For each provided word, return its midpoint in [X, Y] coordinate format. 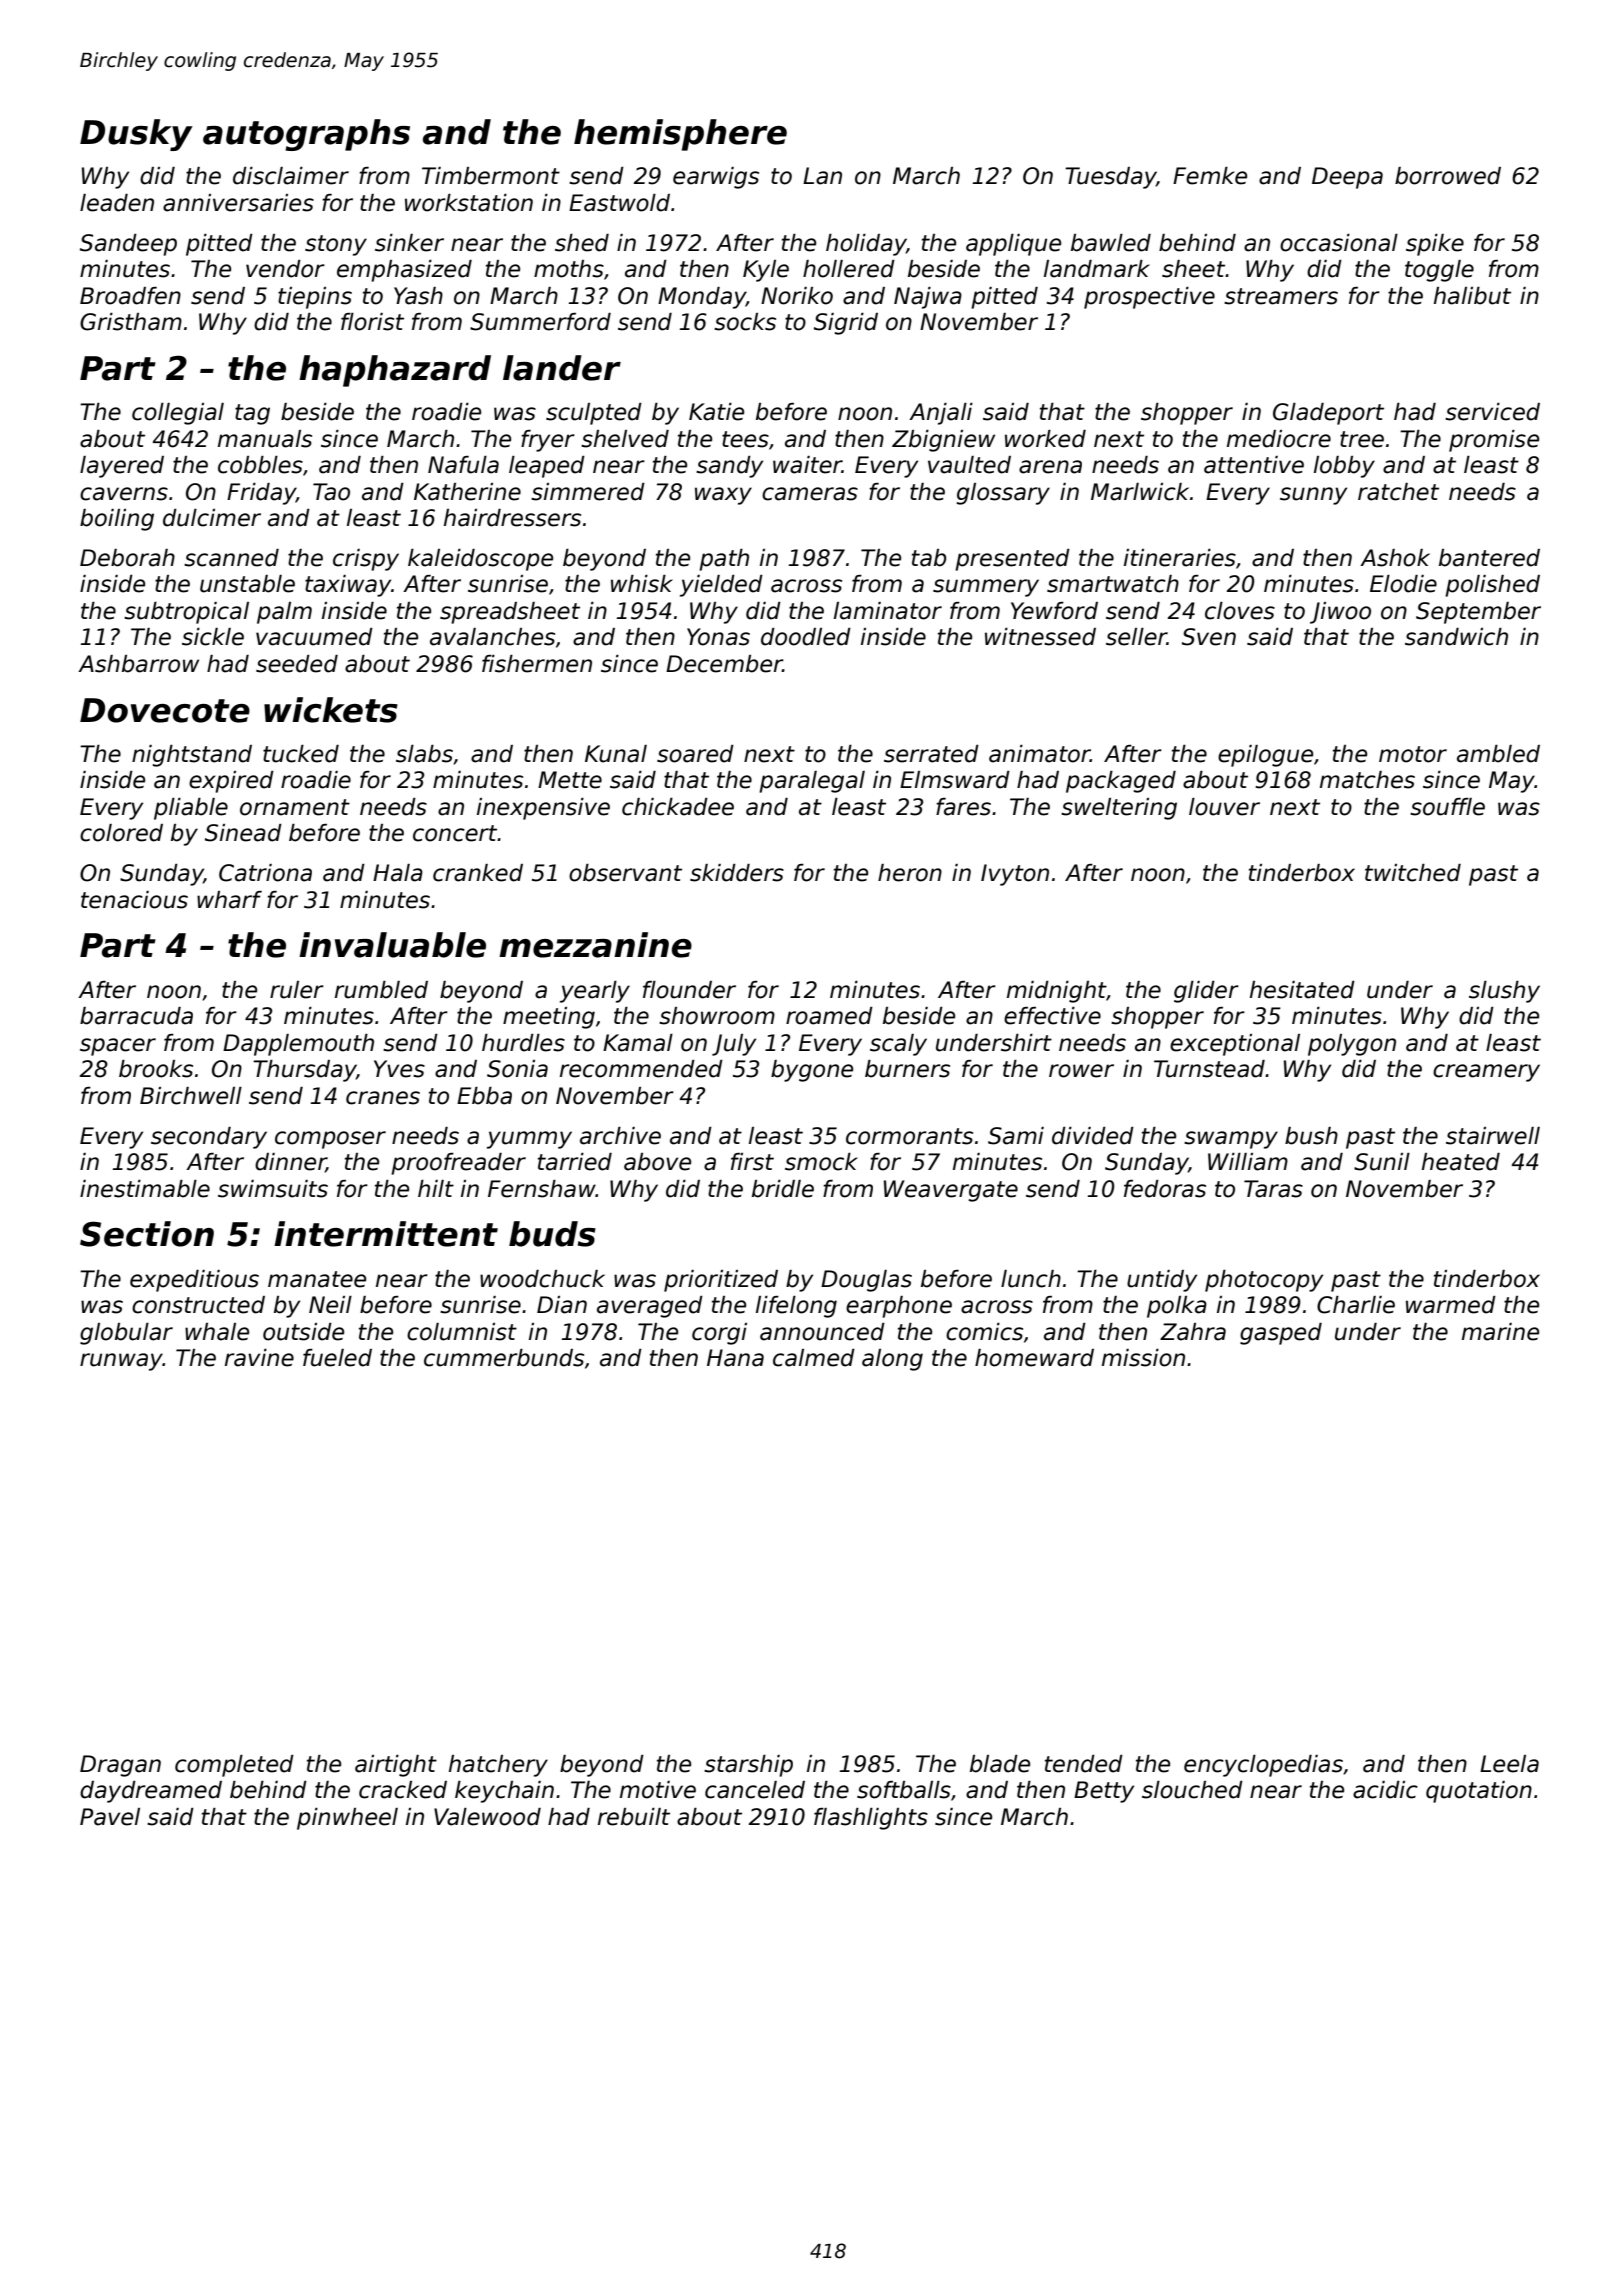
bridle [783, 1189]
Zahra [1193, 1332]
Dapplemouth [298, 1045]
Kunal [616, 754]
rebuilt [634, 1817]
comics [984, 1332]
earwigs [716, 178]
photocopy [1264, 1281]
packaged [1121, 782]
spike [1435, 245]
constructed [198, 1305]
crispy [366, 560]
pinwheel [347, 1819]
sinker [409, 243]
